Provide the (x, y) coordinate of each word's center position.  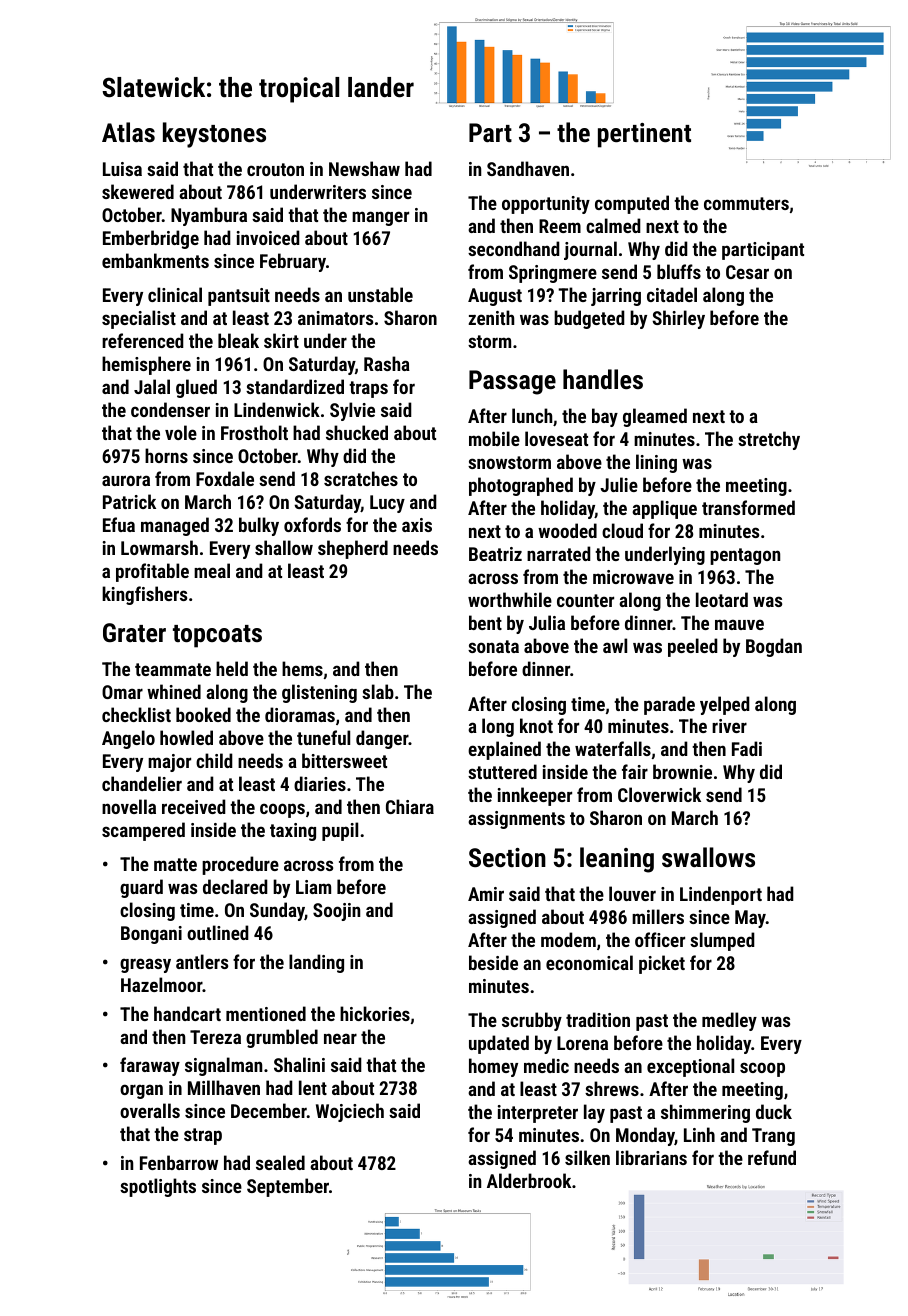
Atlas (128, 132)
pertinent (644, 135)
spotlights (158, 1187)
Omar (122, 692)
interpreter (538, 1114)
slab (378, 691)
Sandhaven (528, 168)
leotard (722, 599)
